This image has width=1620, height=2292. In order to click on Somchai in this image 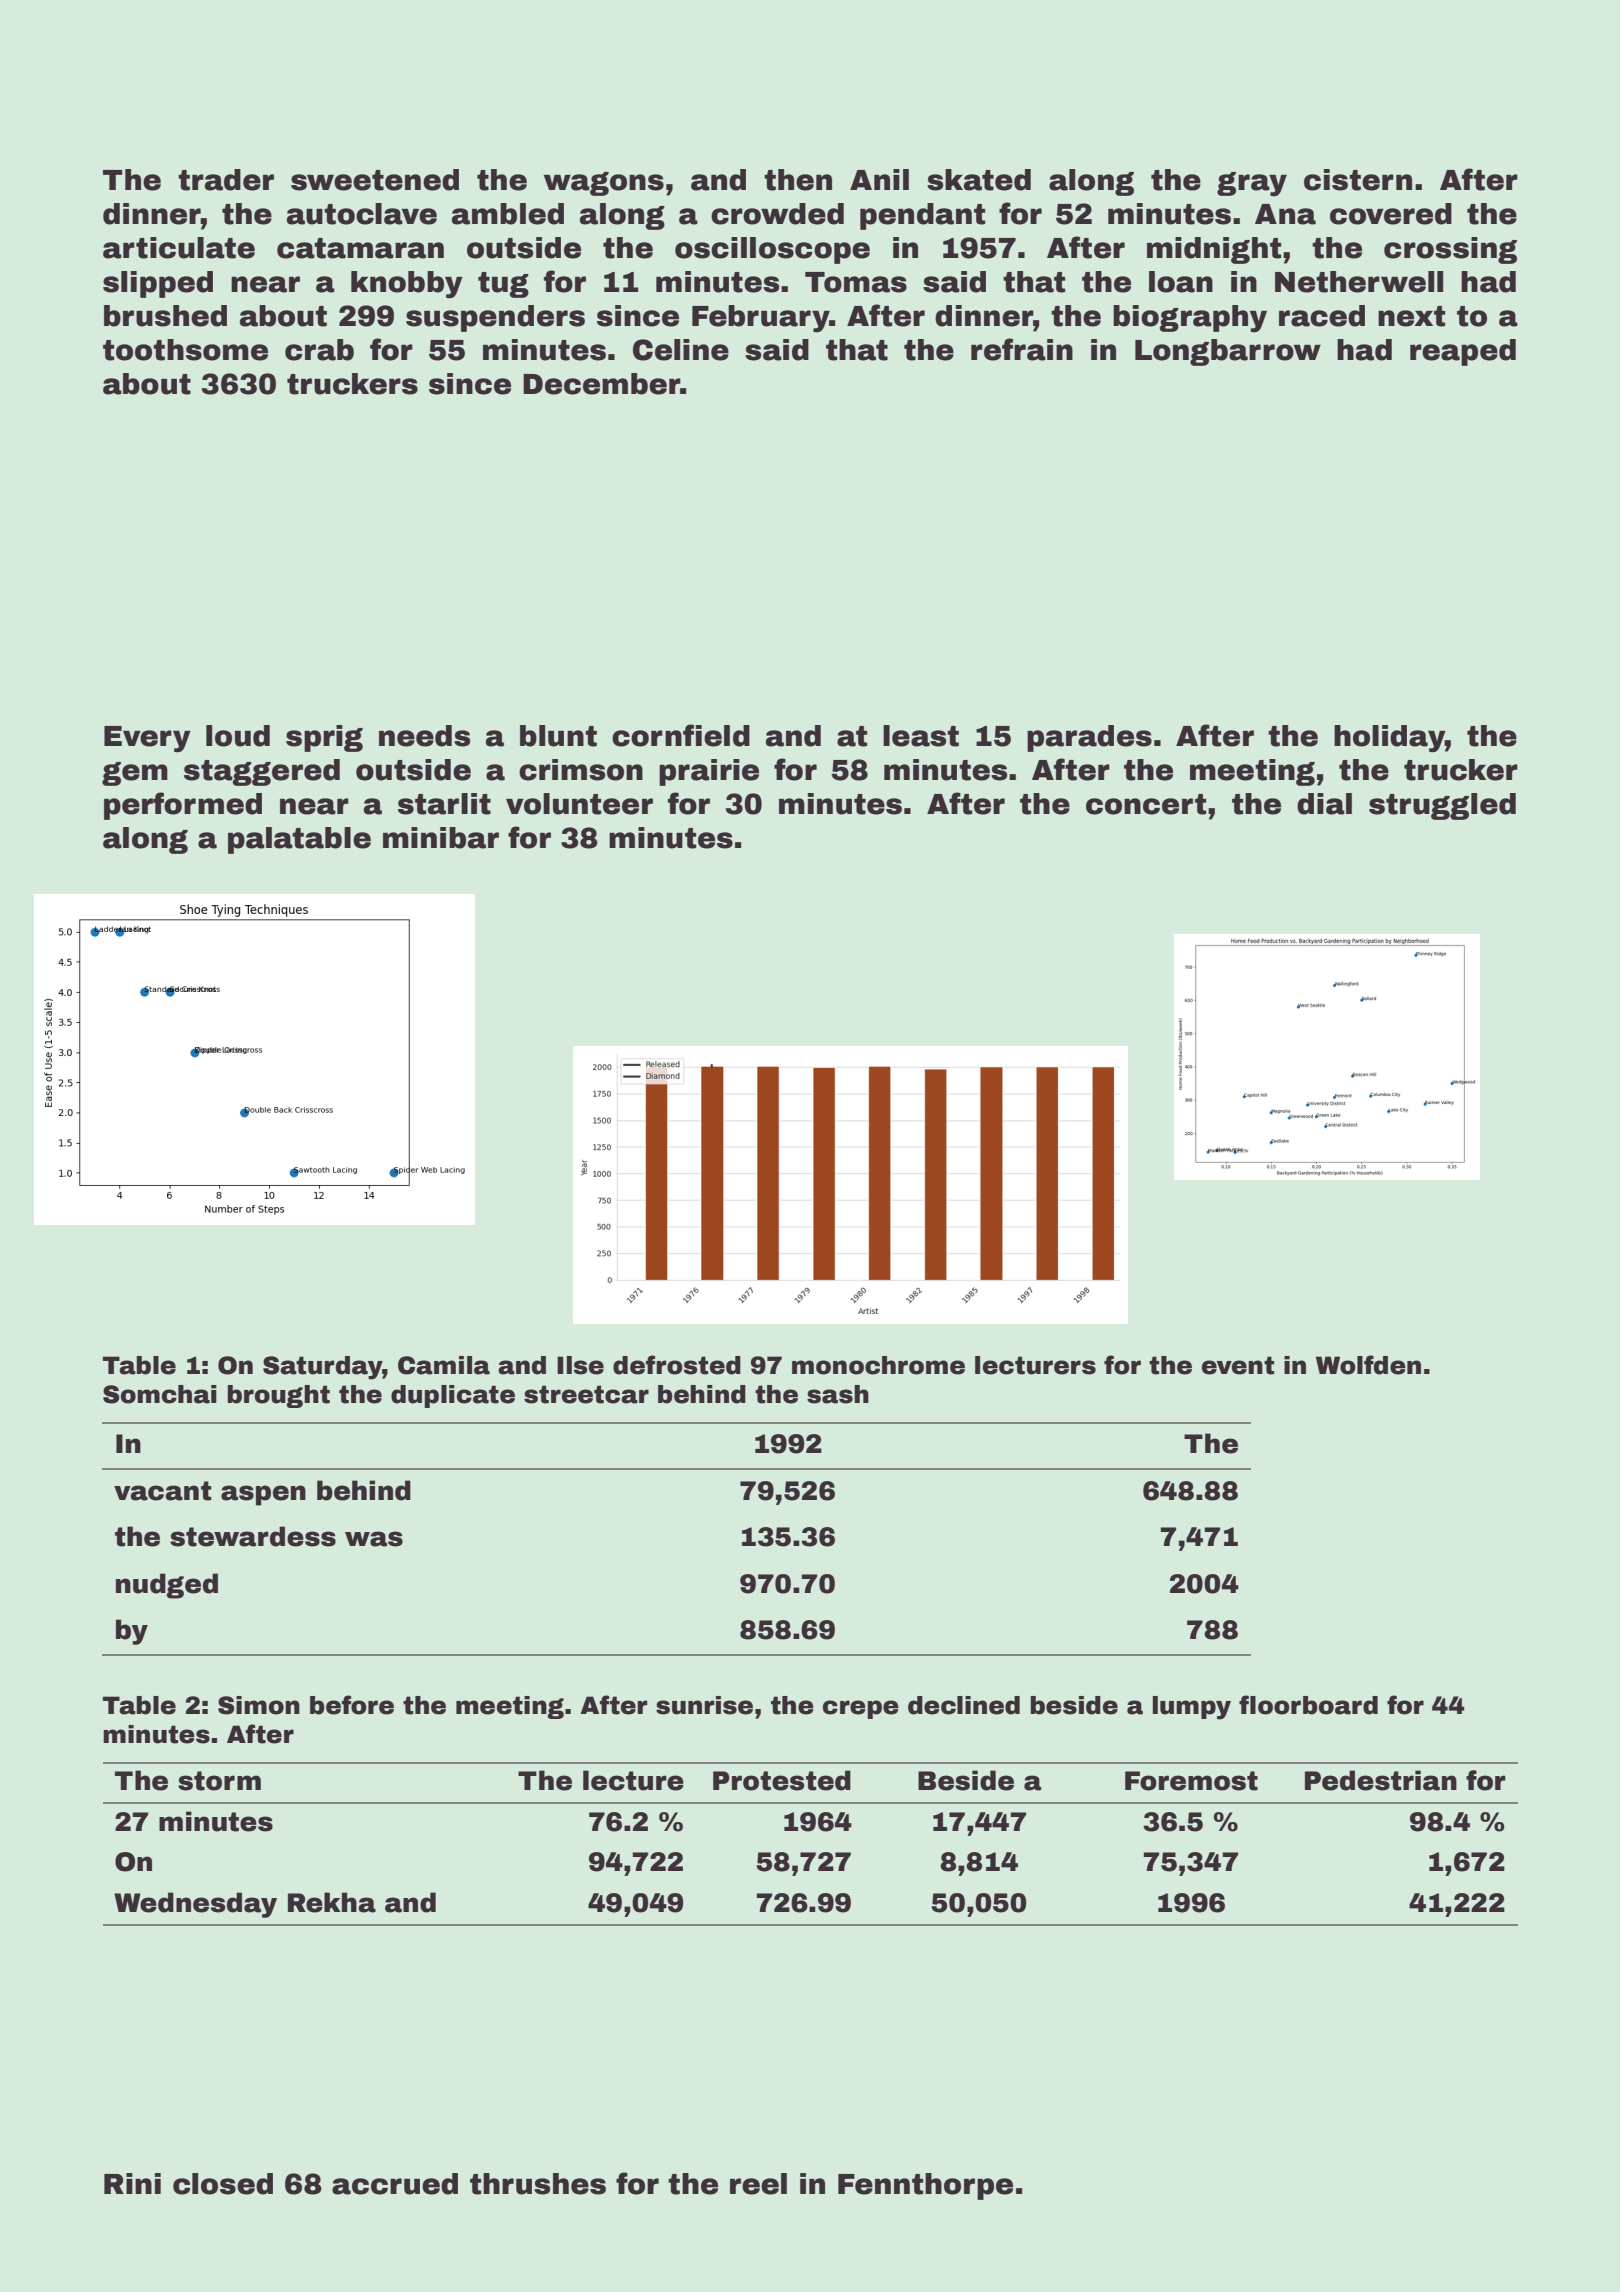, I will do `click(160, 1394)`.
